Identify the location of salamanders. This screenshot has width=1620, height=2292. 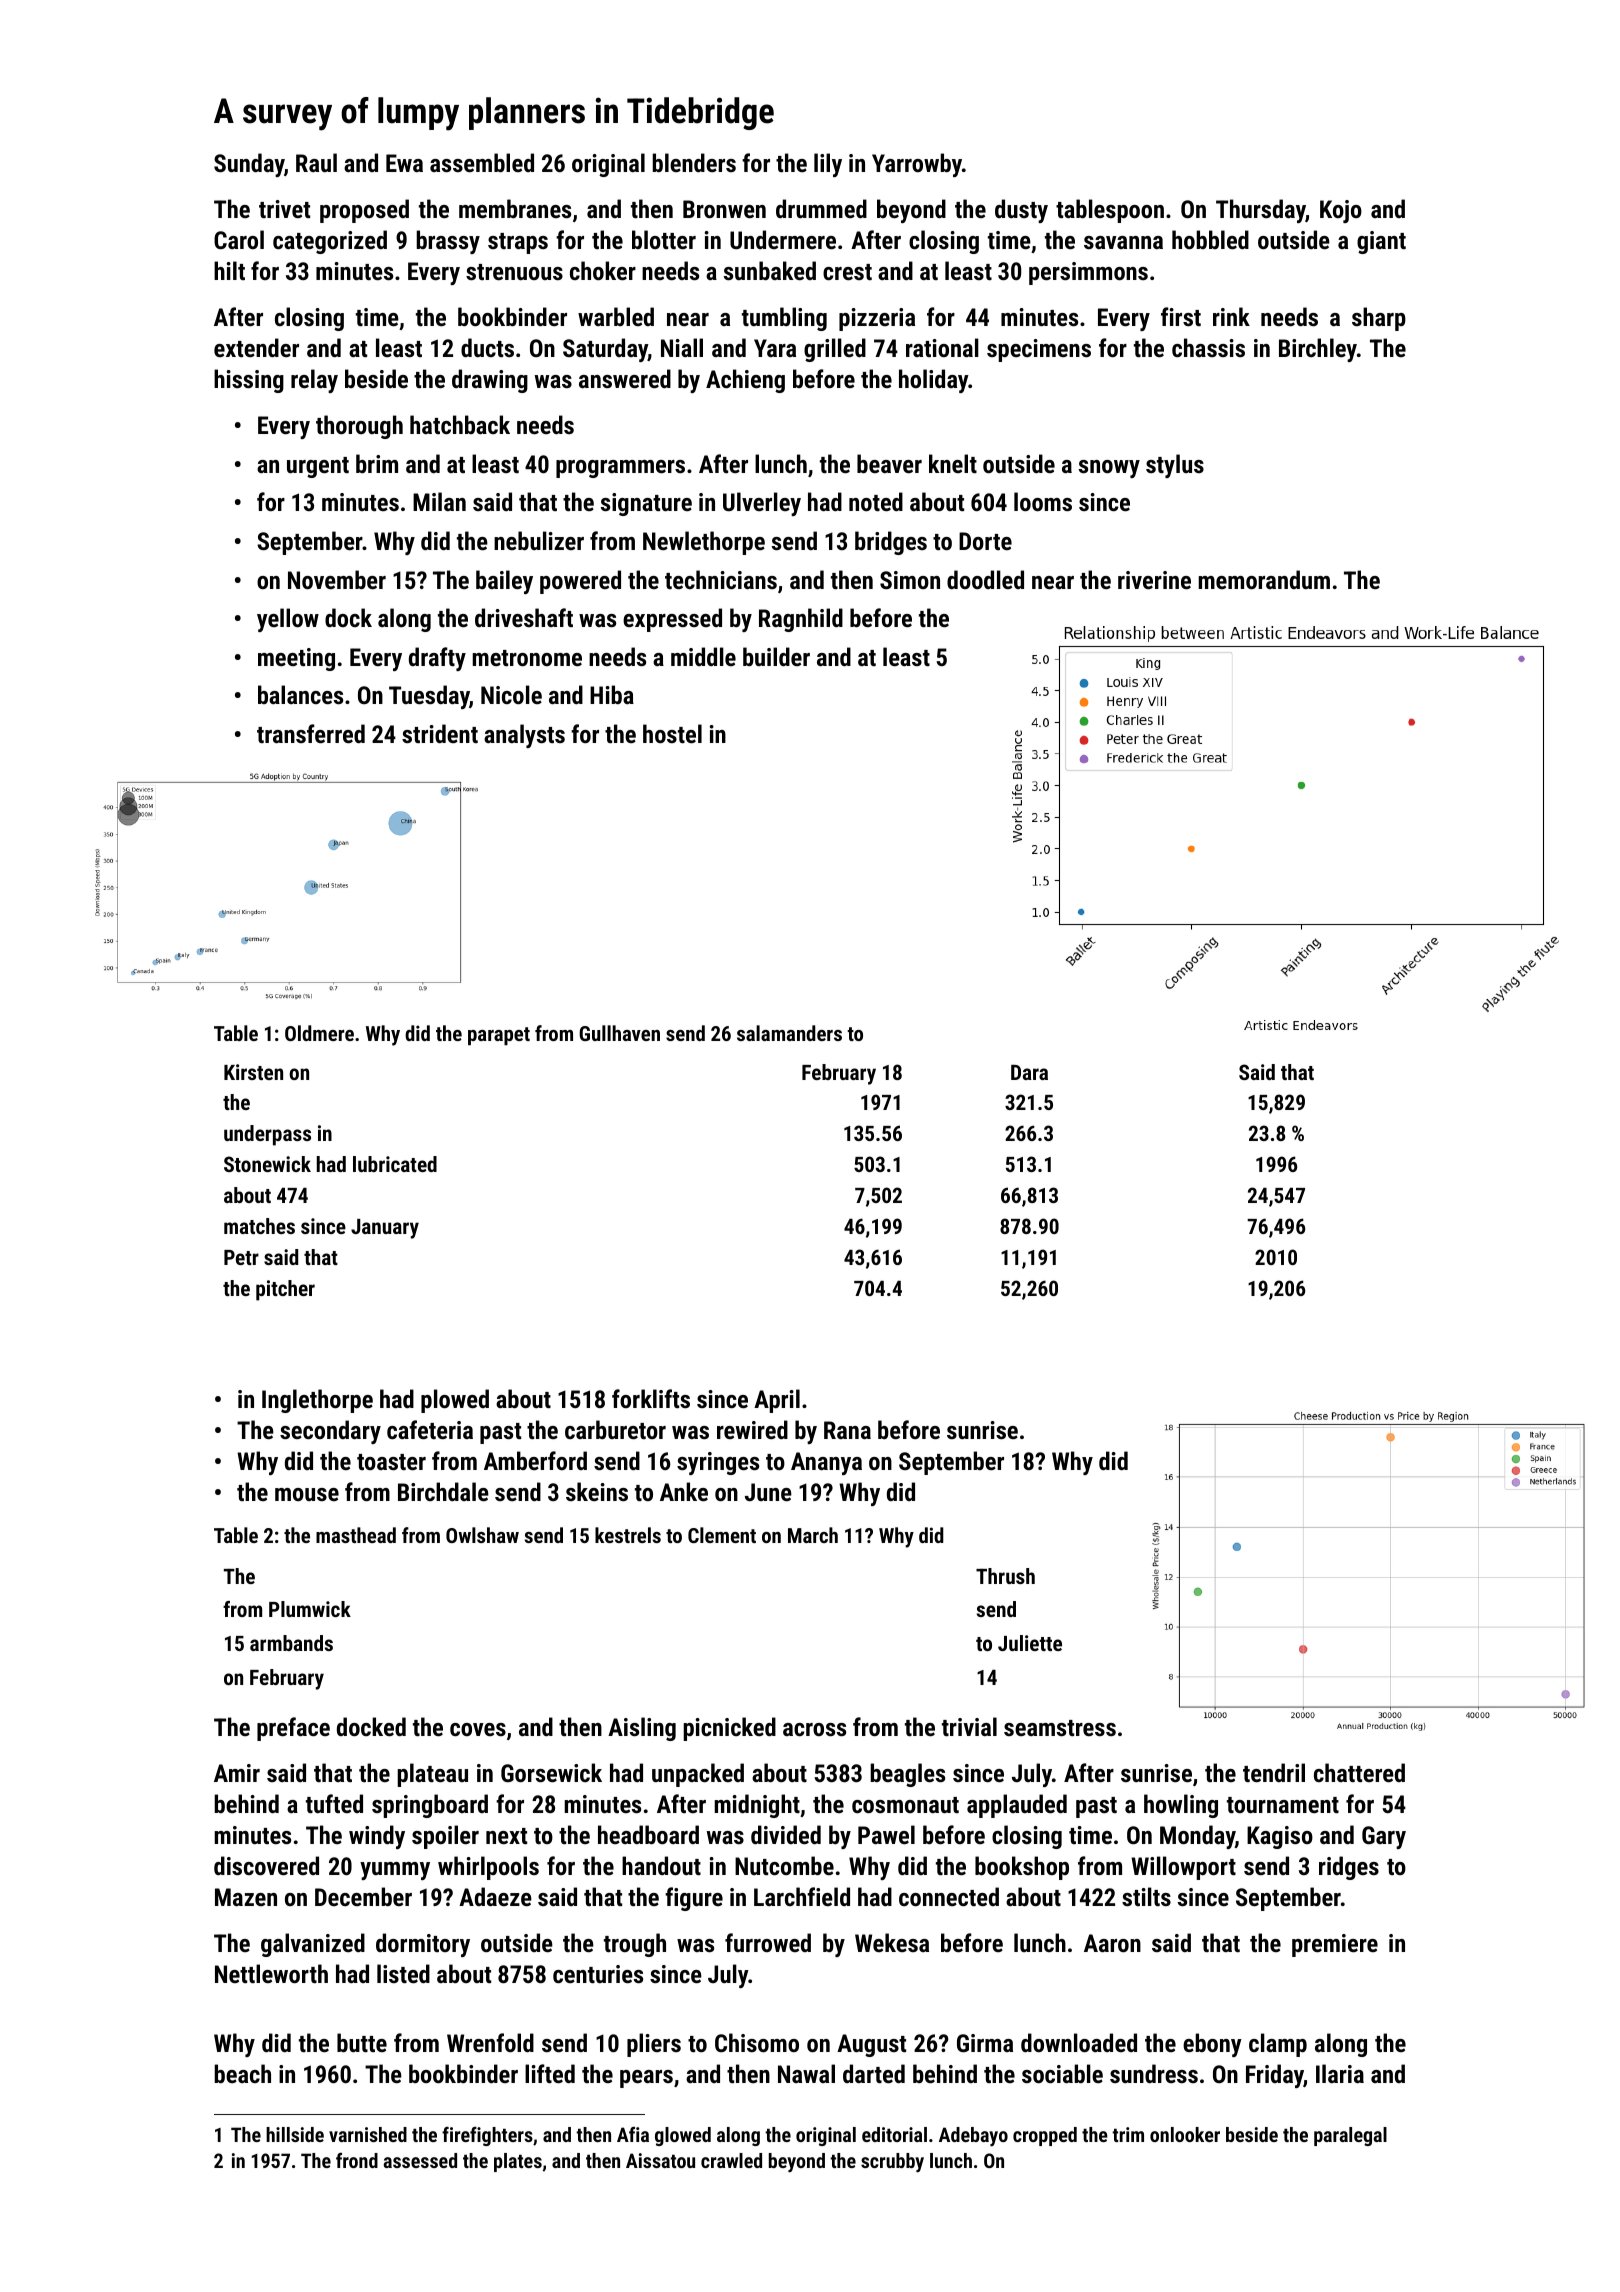
(789, 1033).
